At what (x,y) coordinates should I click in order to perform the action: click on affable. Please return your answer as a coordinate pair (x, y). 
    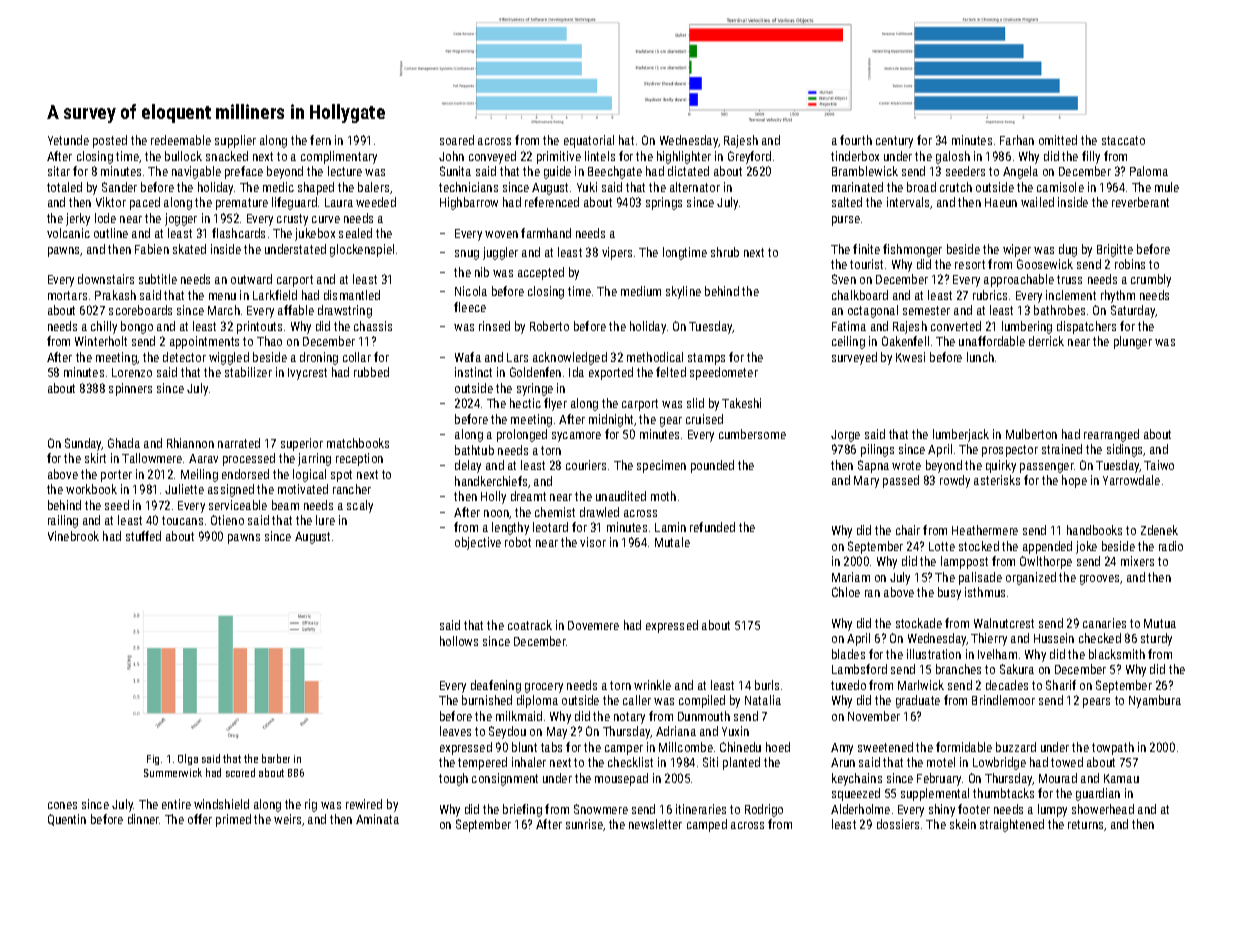
    Looking at the image, I should click on (296, 310).
